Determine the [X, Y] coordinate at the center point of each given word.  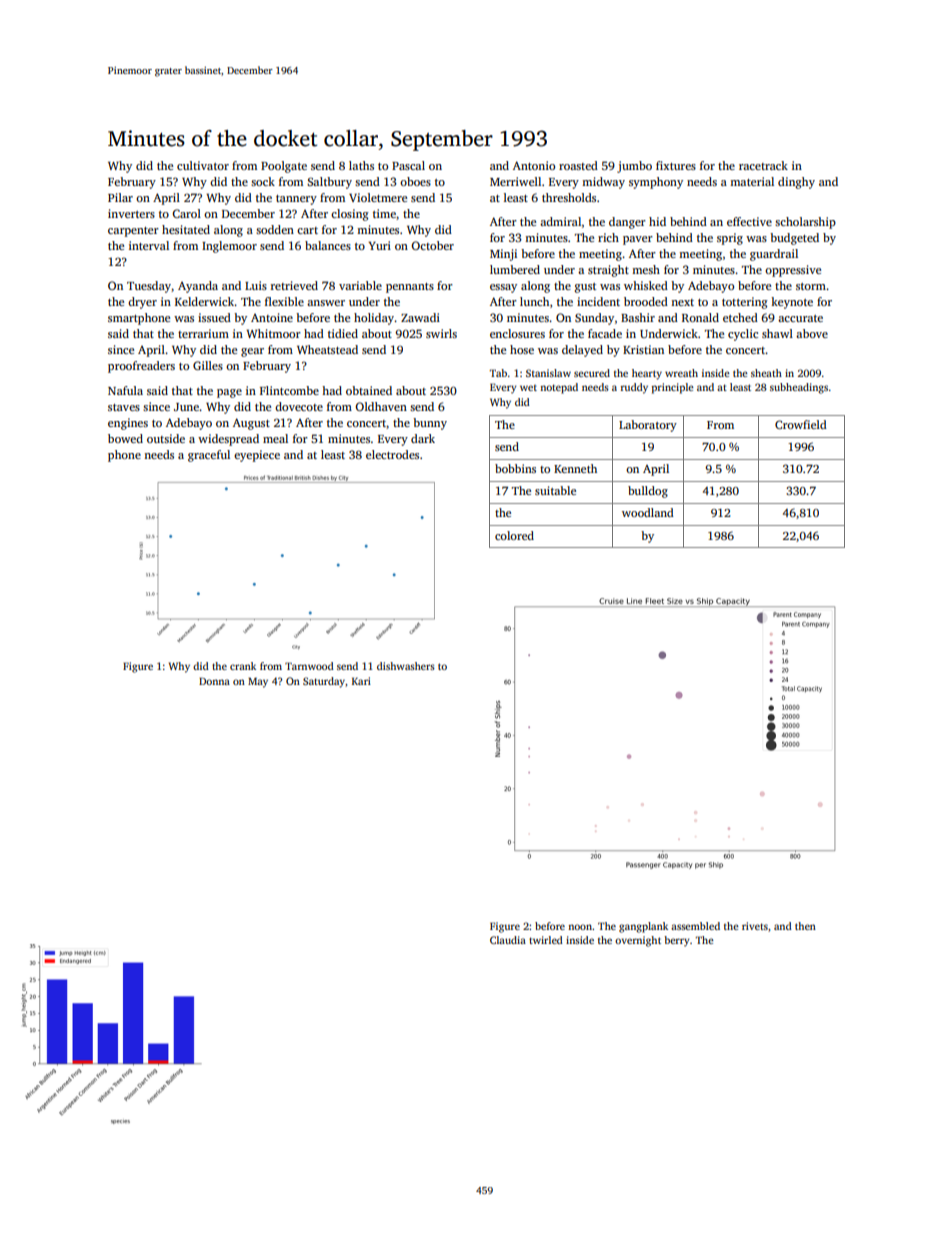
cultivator [203, 165]
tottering [745, 303]
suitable [555, 490]
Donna [214, 681]
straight [608, 271]
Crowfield [801, 424]
